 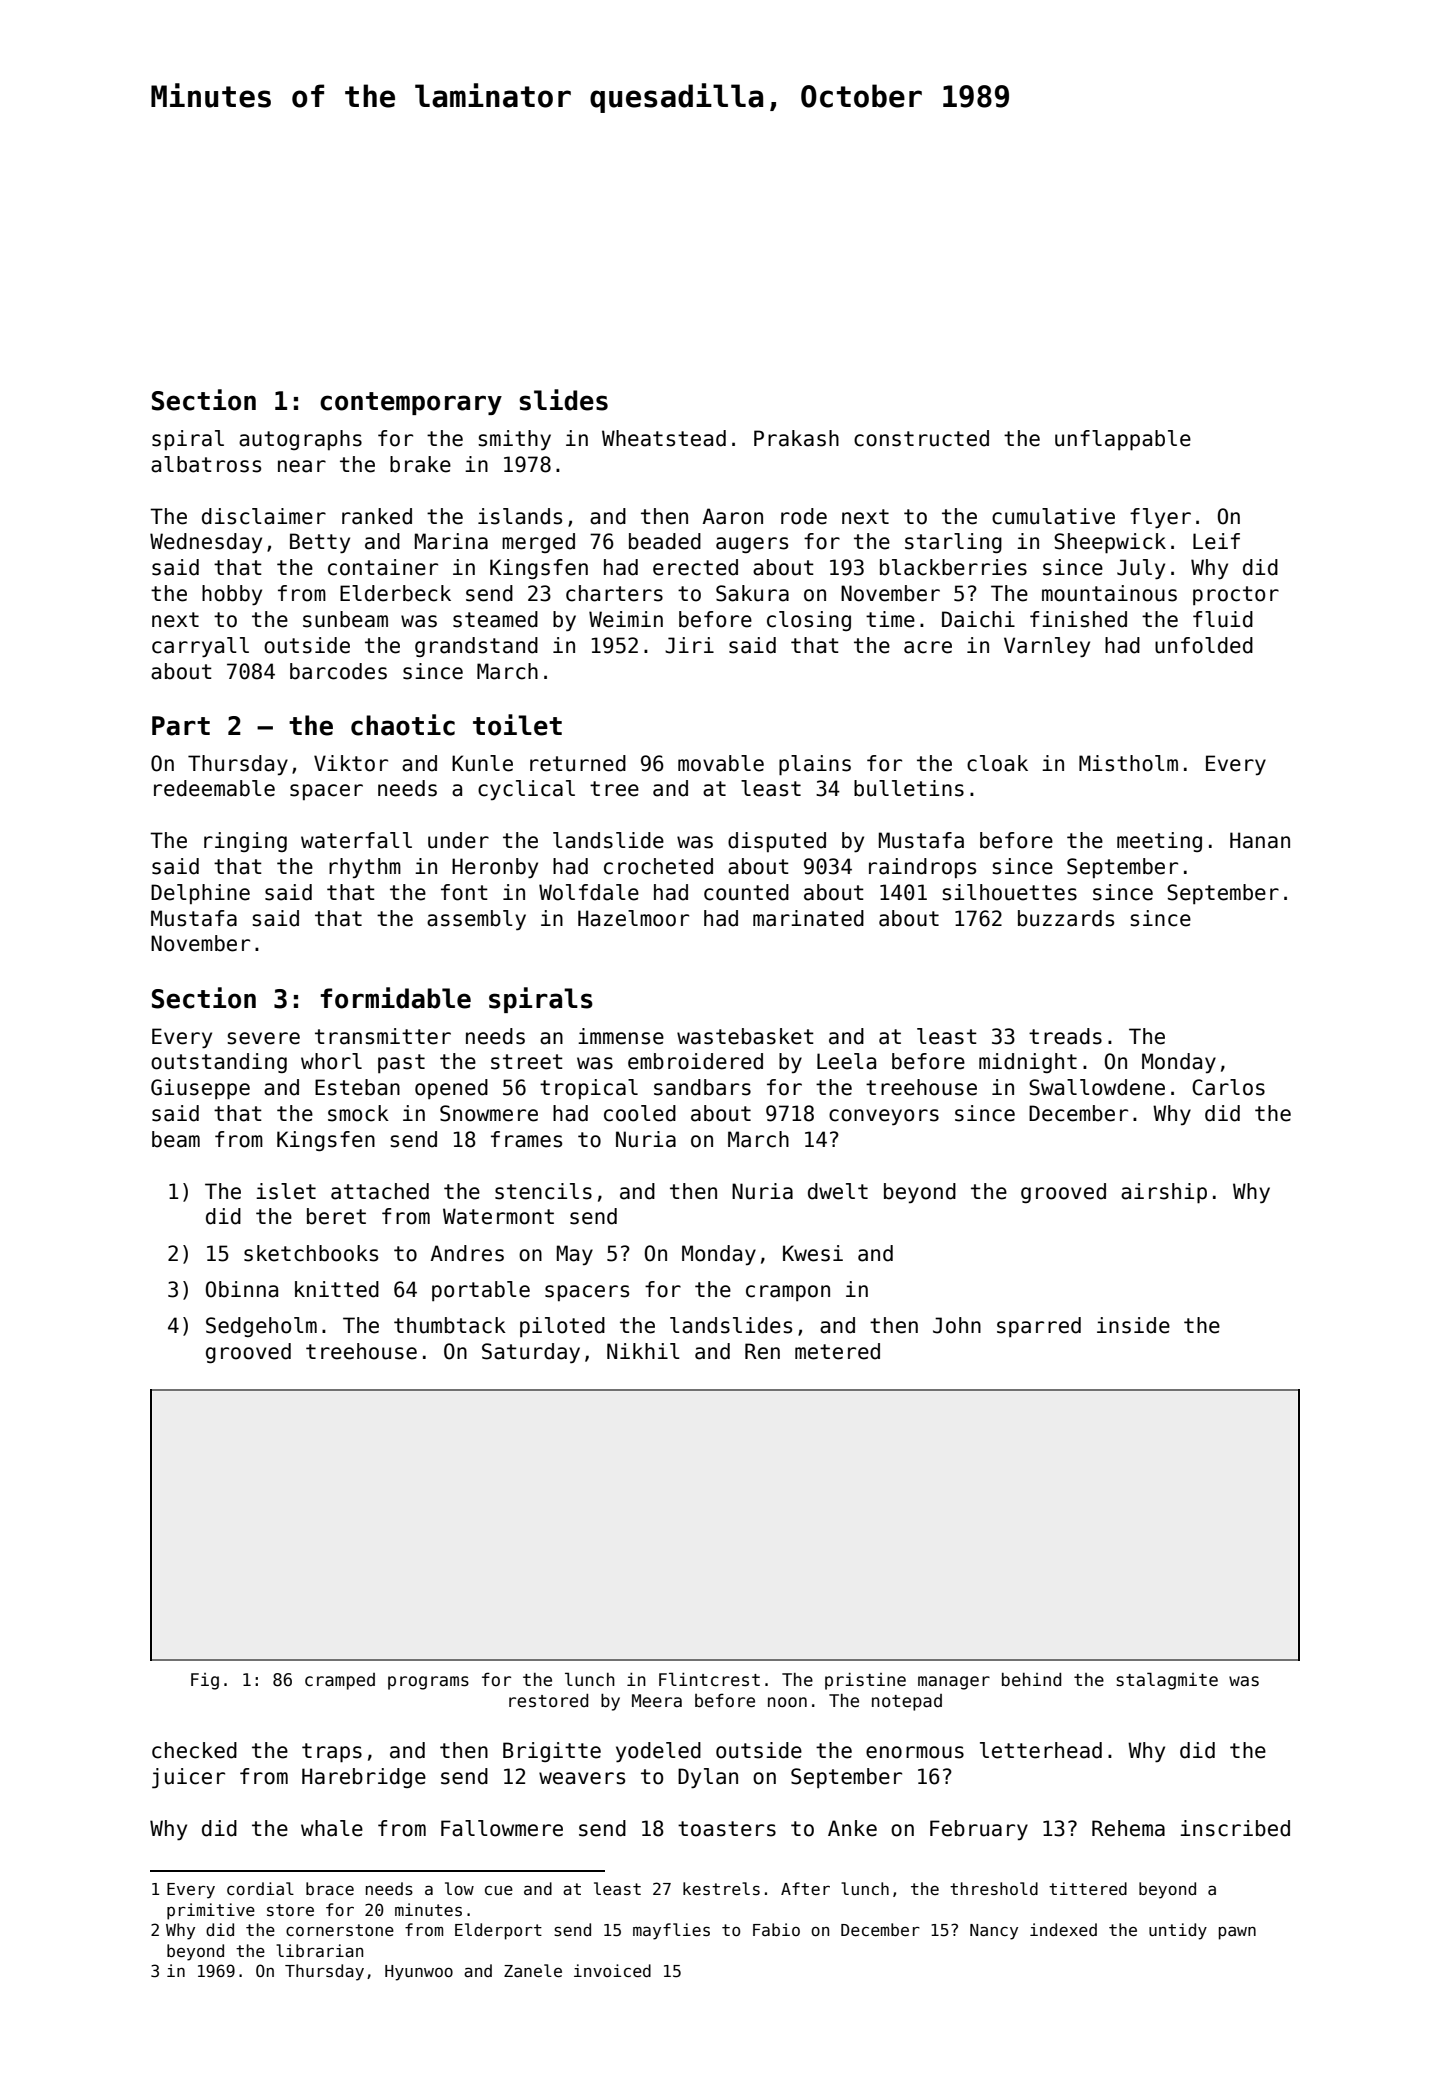 What do you see at coordinates (664, 438) in the screenshot?
I see `Wheatstead` at bounding box center [664, 438].
